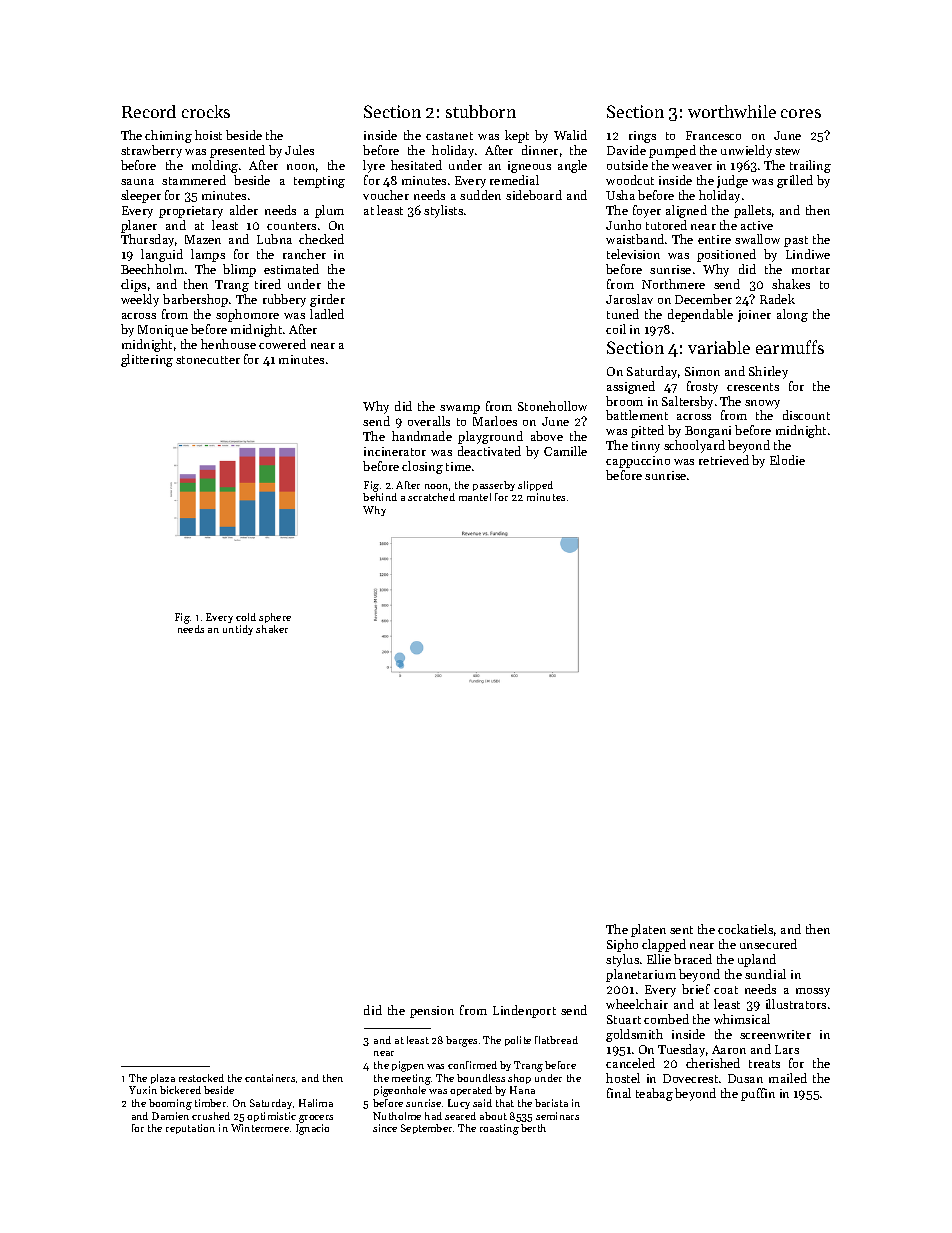  I want to click on upland, so click(757, 960).
